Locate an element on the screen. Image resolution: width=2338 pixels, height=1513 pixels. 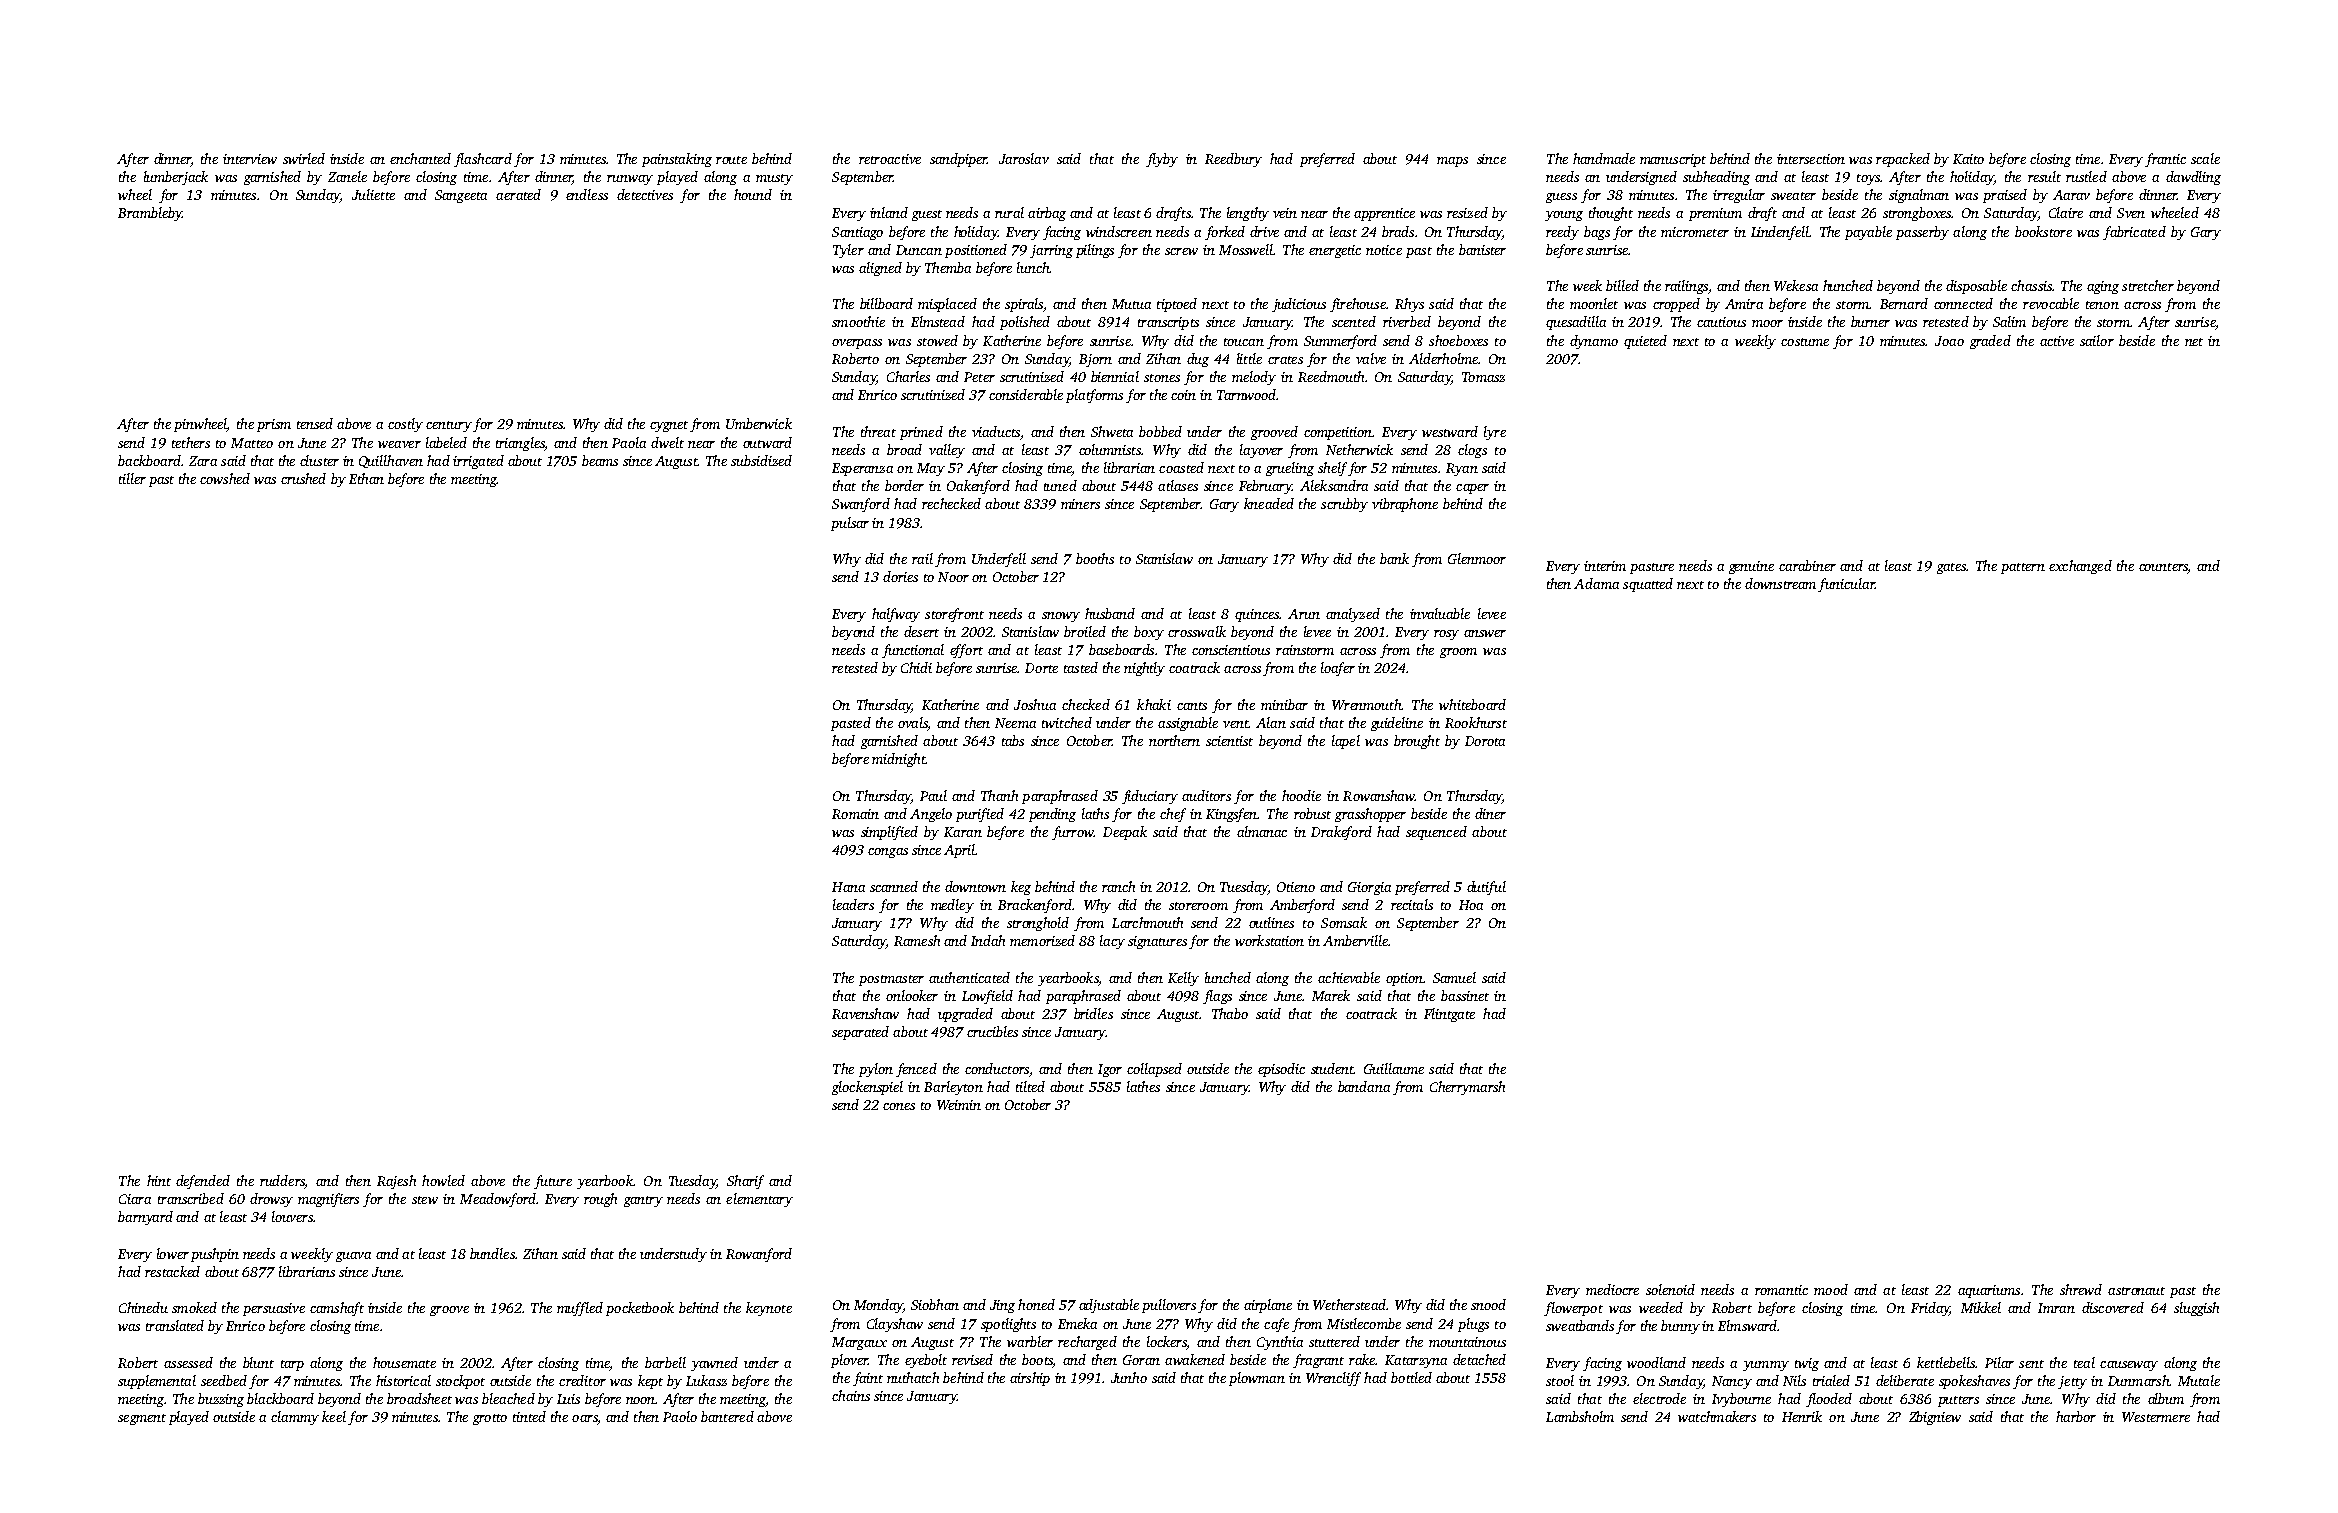
flashcard is located at coordinates (483, 160).
